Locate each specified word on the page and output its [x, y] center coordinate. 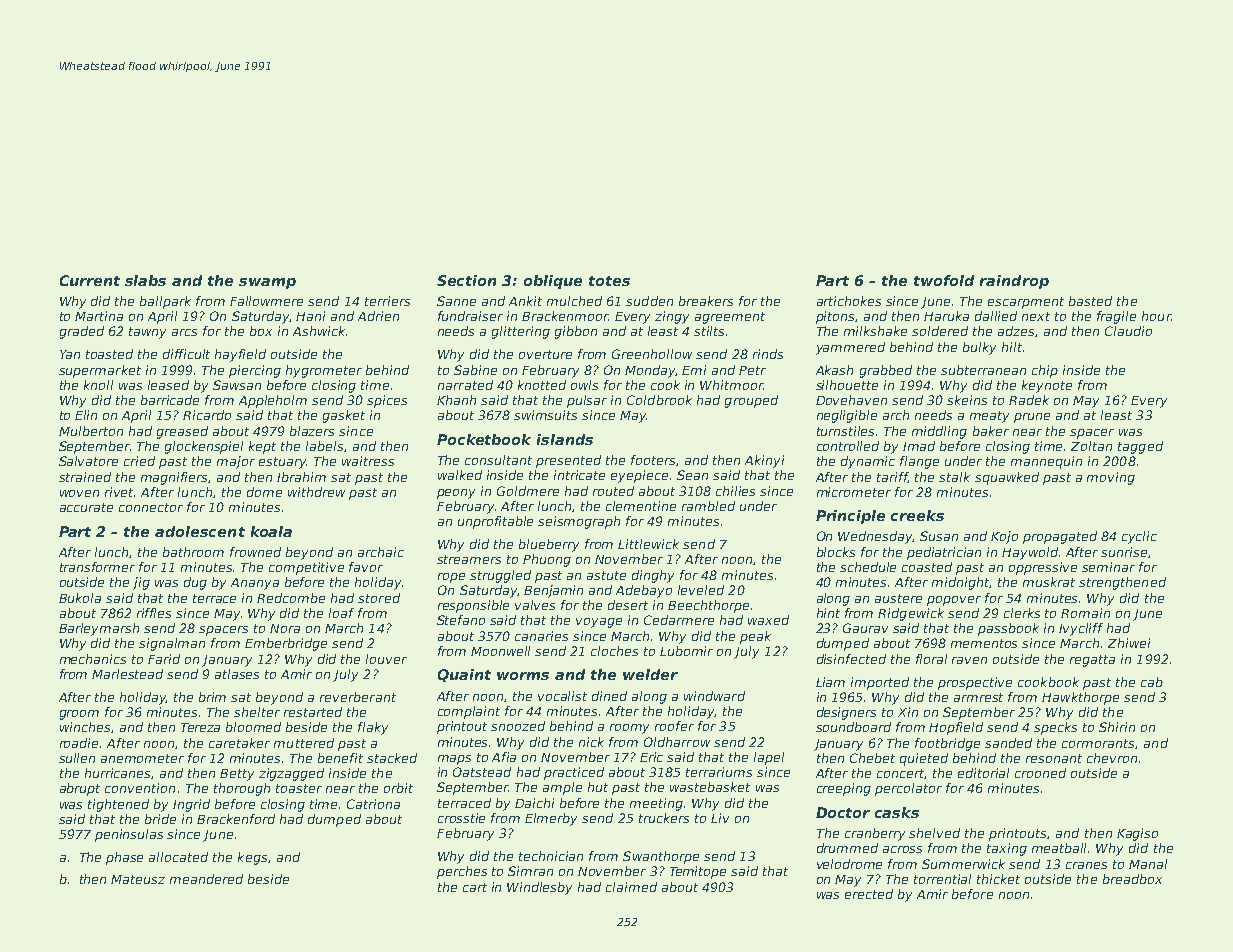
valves [535, 605]
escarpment [1026, 303]
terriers [387, 301]
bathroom [193, 552]
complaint [469, 712]
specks [1055, 728]
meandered [206, 879]
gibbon [576, 332]
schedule [868, 567]
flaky [373, 728]
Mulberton [91, 431]
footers [653, 460]
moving [1111, 478]
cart [475, 887]
